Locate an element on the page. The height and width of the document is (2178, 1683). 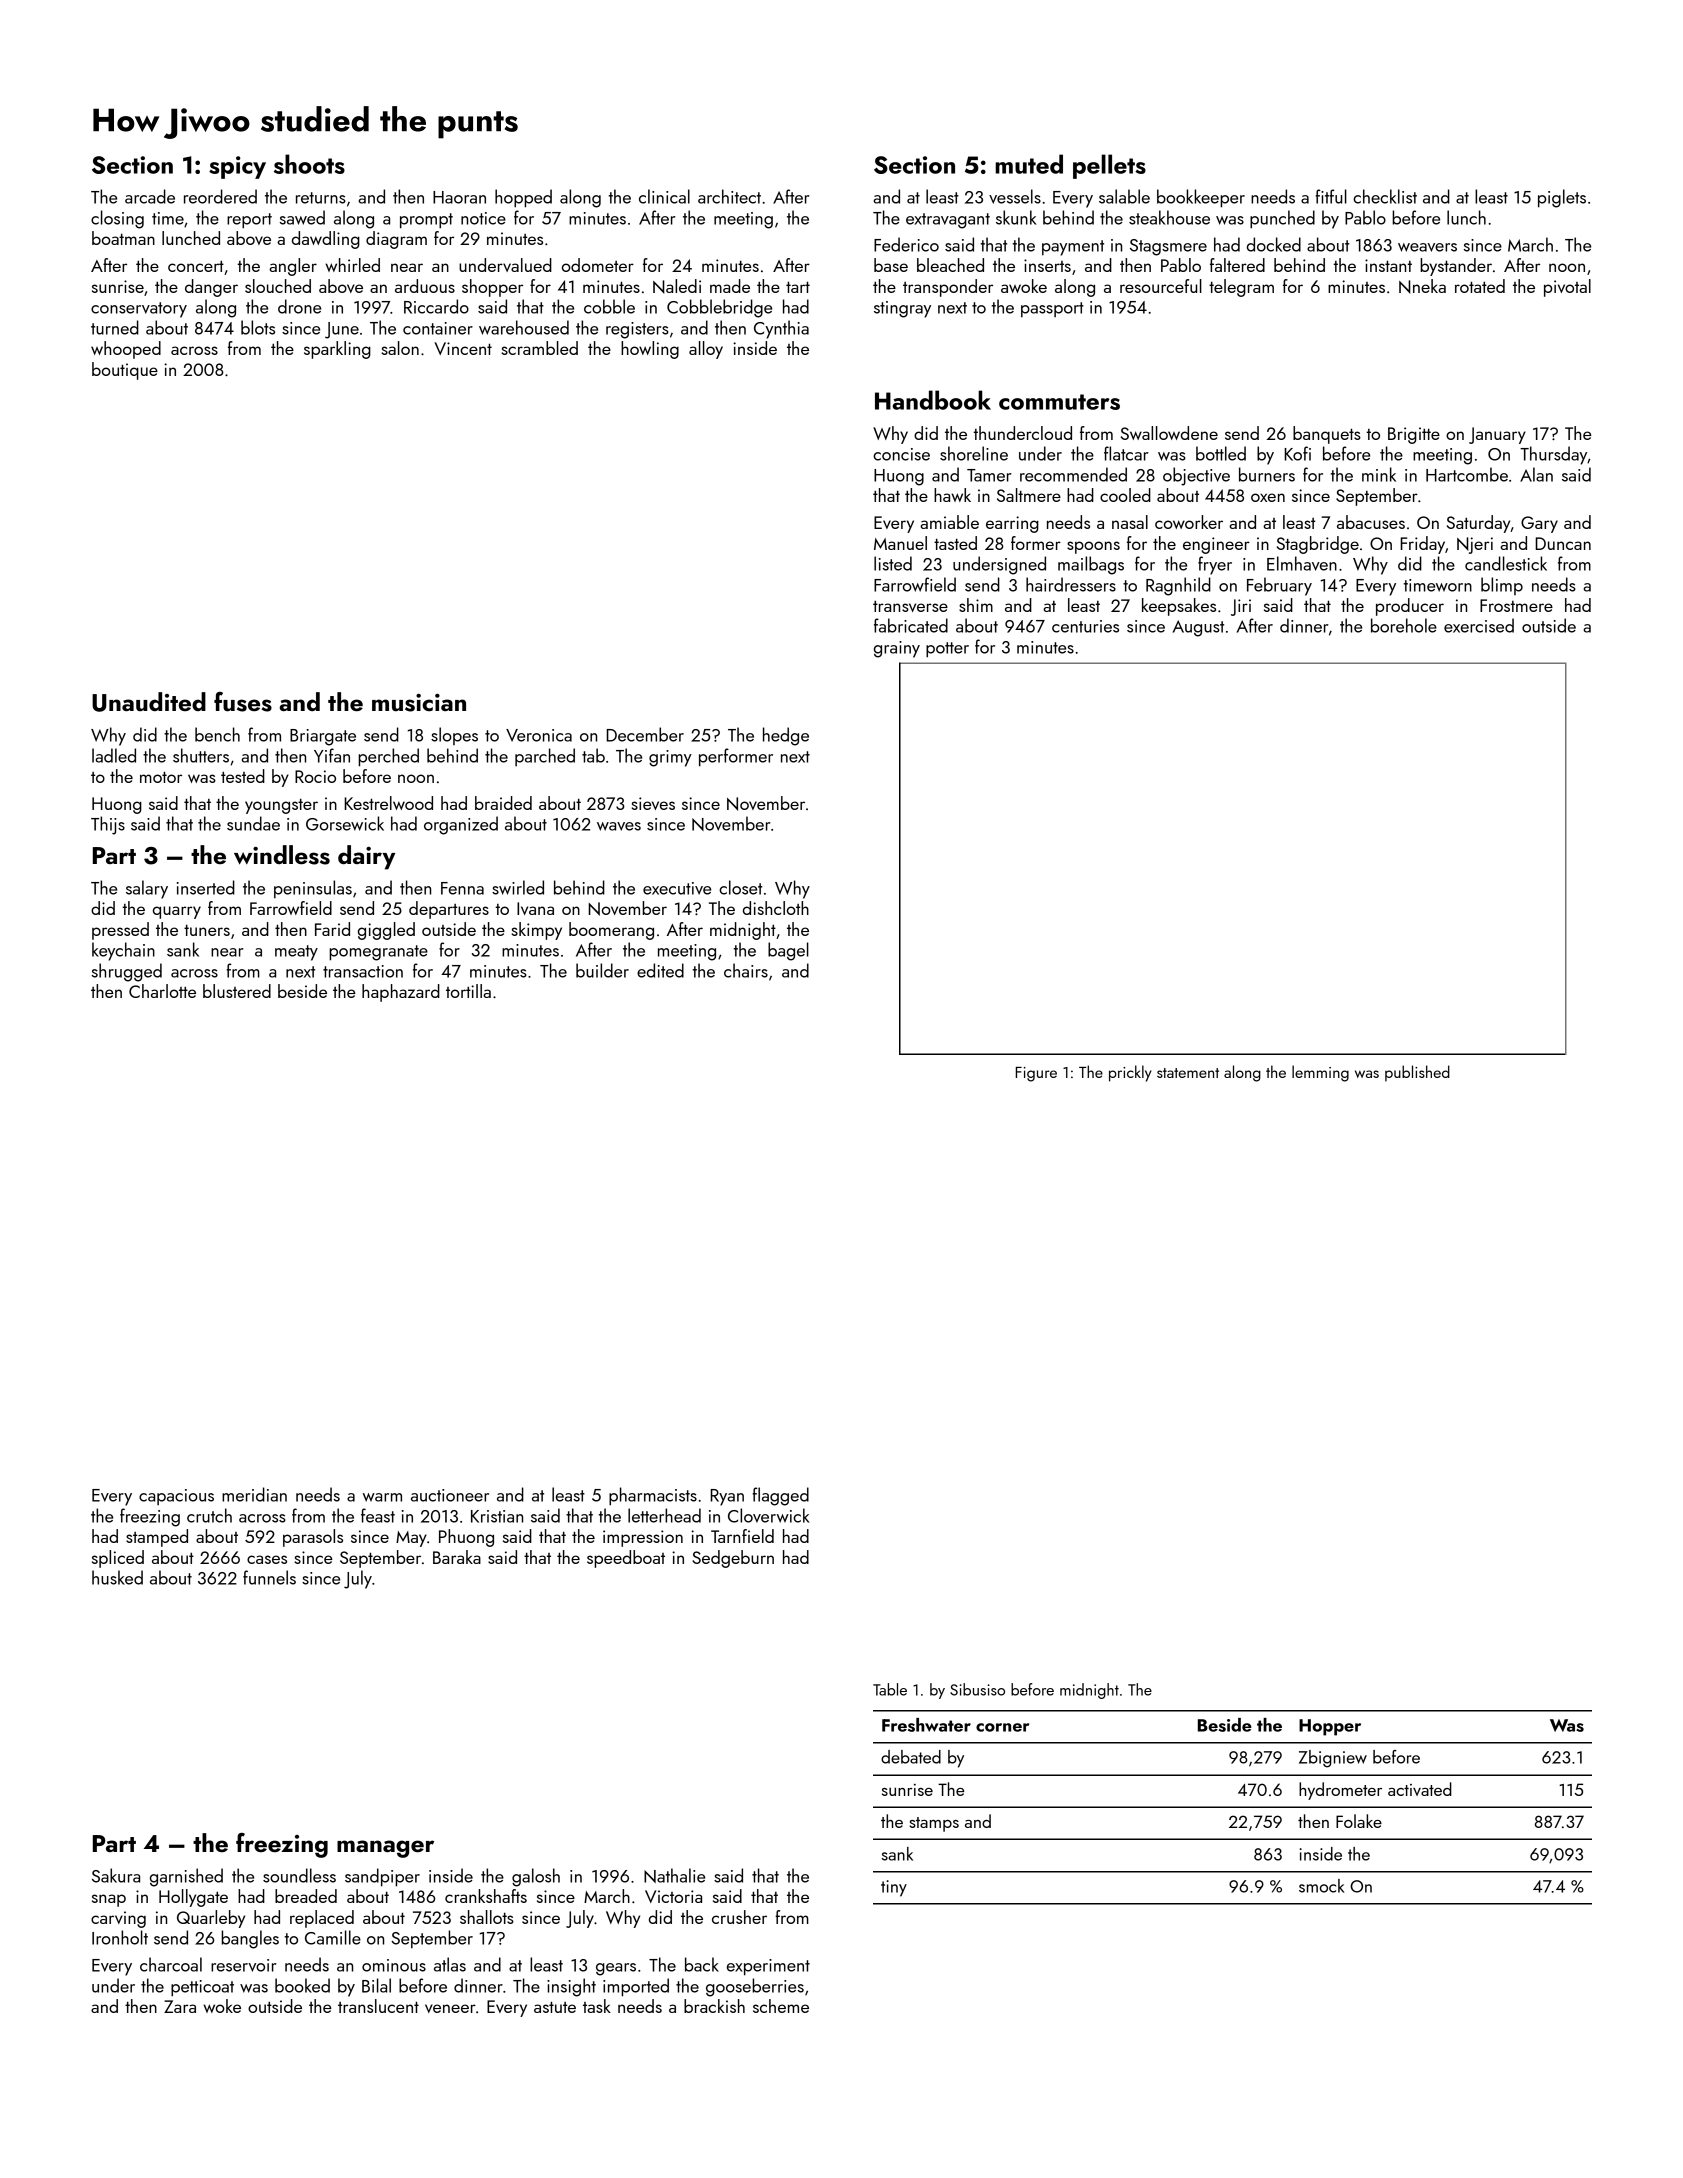
piglets is located at coordinates (1562, 198).
